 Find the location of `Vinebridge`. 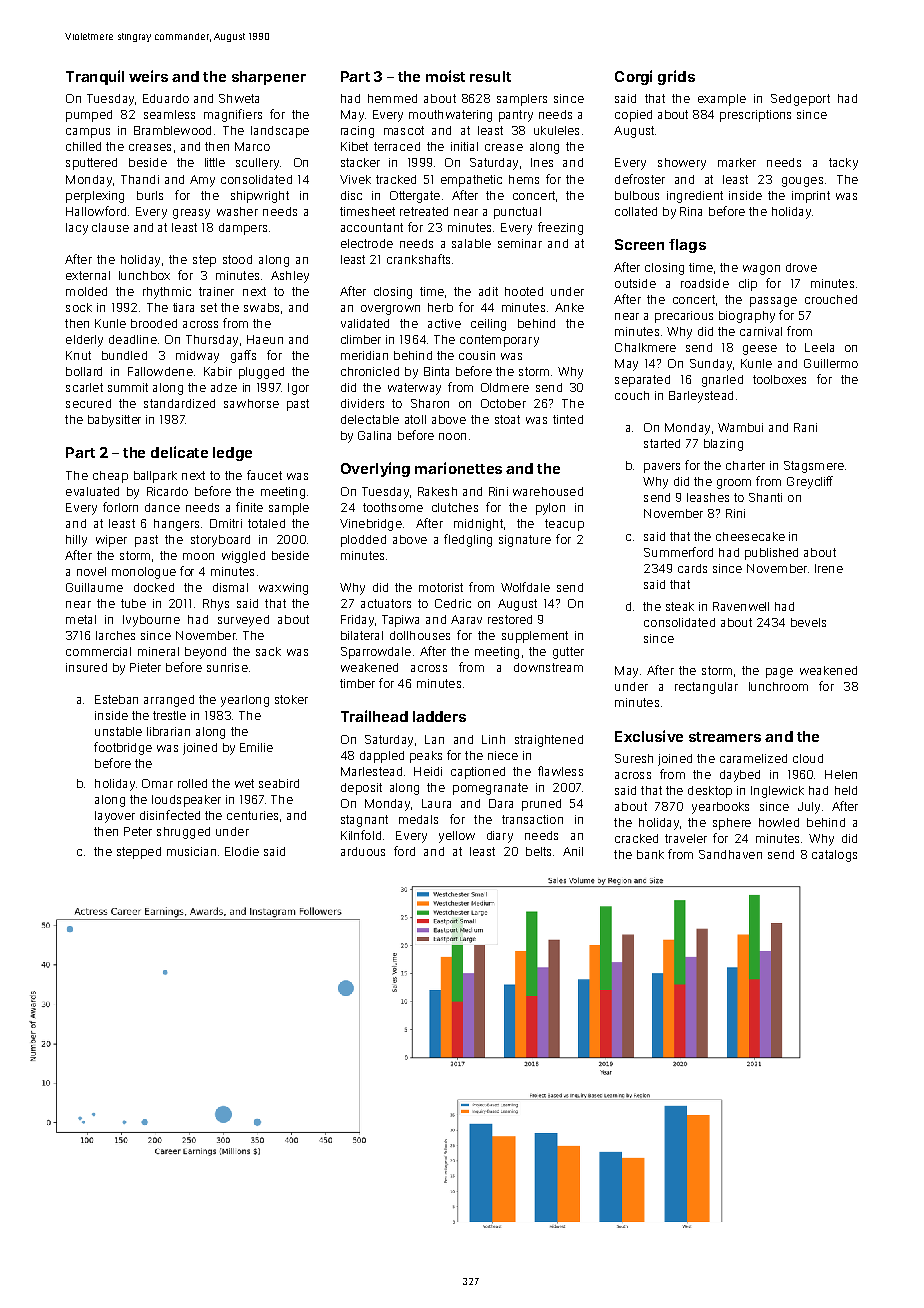

Vinebridge is located at coordinates (371, 525).
